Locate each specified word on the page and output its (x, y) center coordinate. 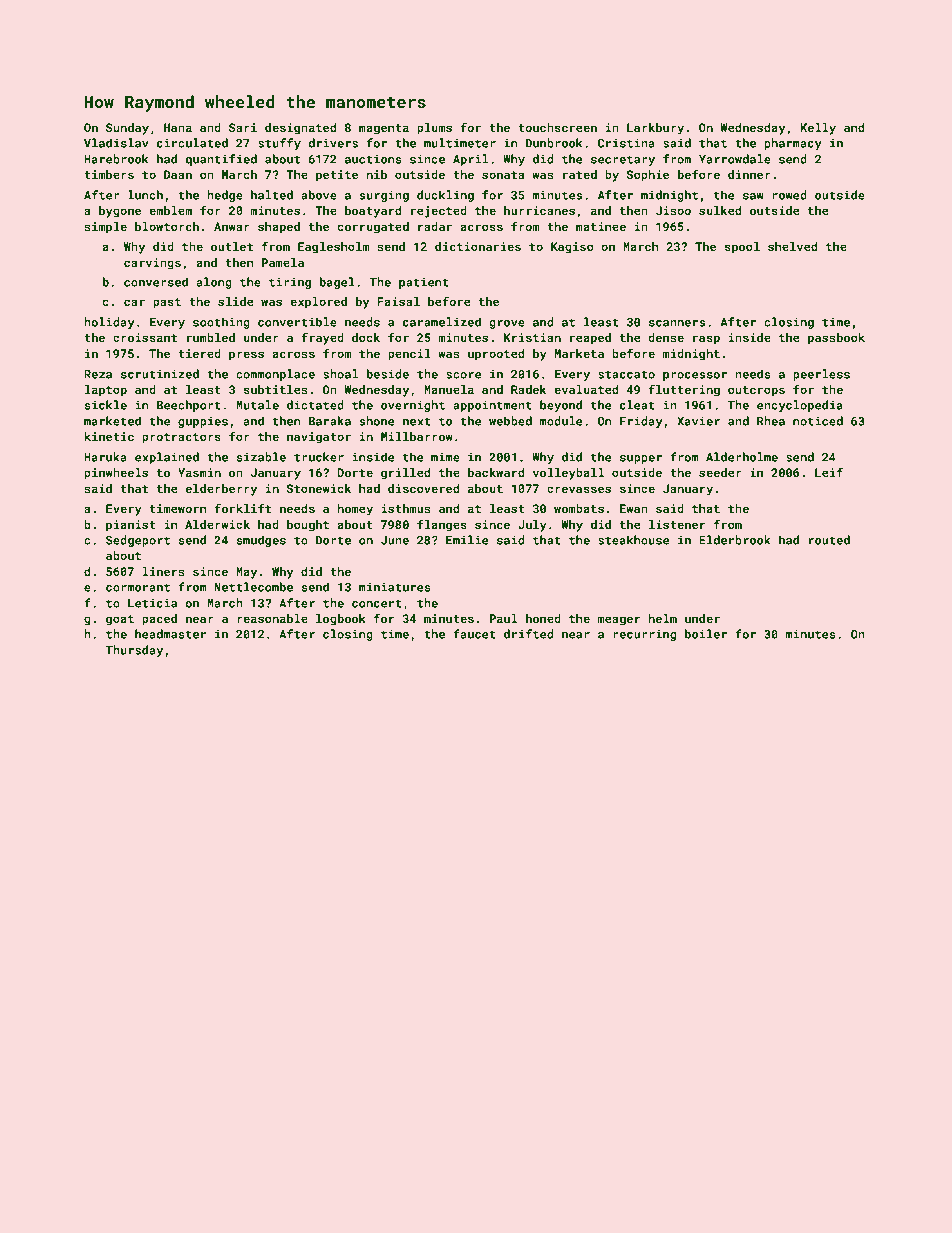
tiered (199, 353)
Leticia (152, 603)
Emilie (467, 540)
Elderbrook (735, 540)
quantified (221, 160)
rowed (789, 195)
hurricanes (539, 210)
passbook (836, 339)
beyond (561, 406)
